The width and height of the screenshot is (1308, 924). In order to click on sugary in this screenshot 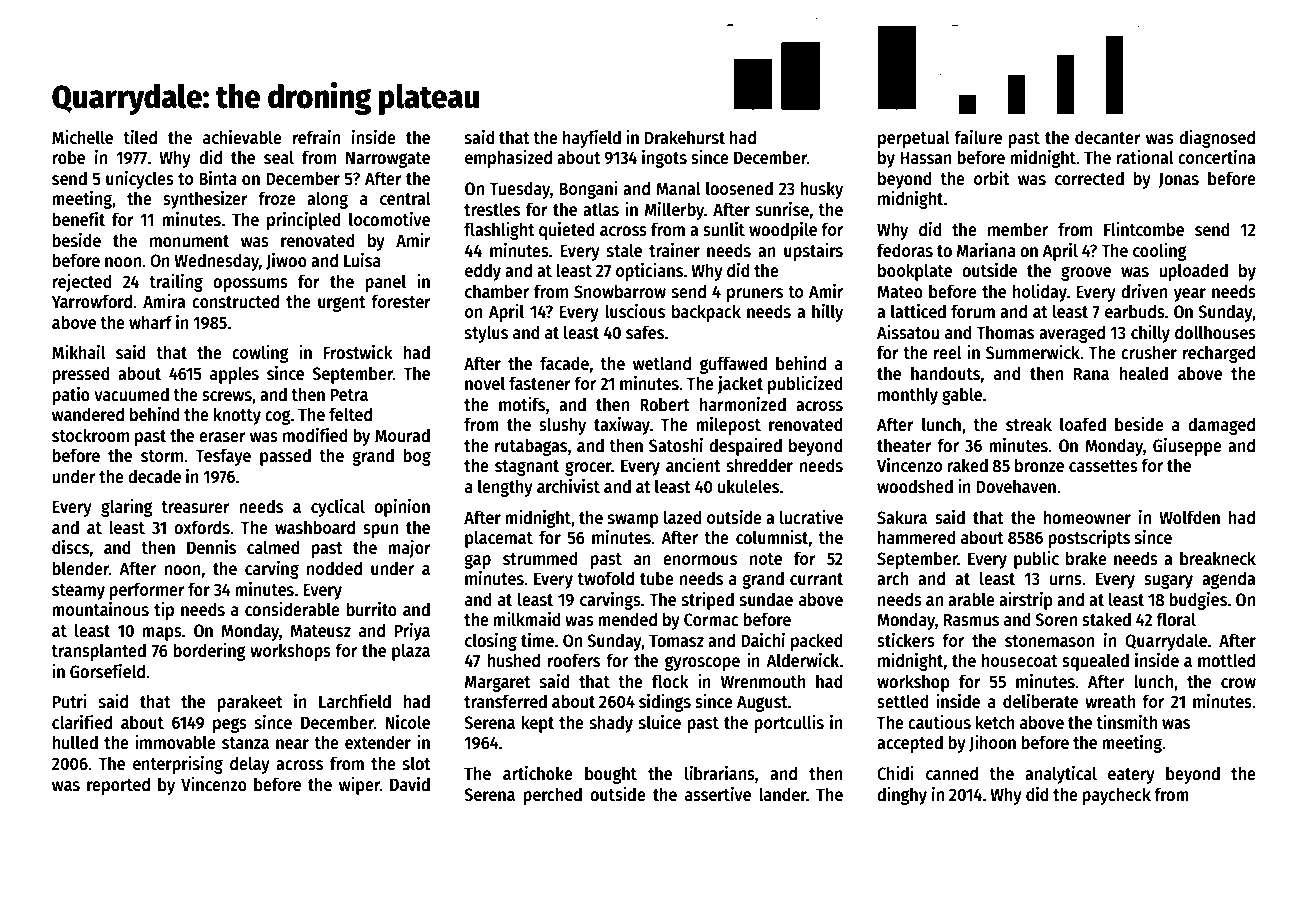, I will do `click(1168, 581)`.
